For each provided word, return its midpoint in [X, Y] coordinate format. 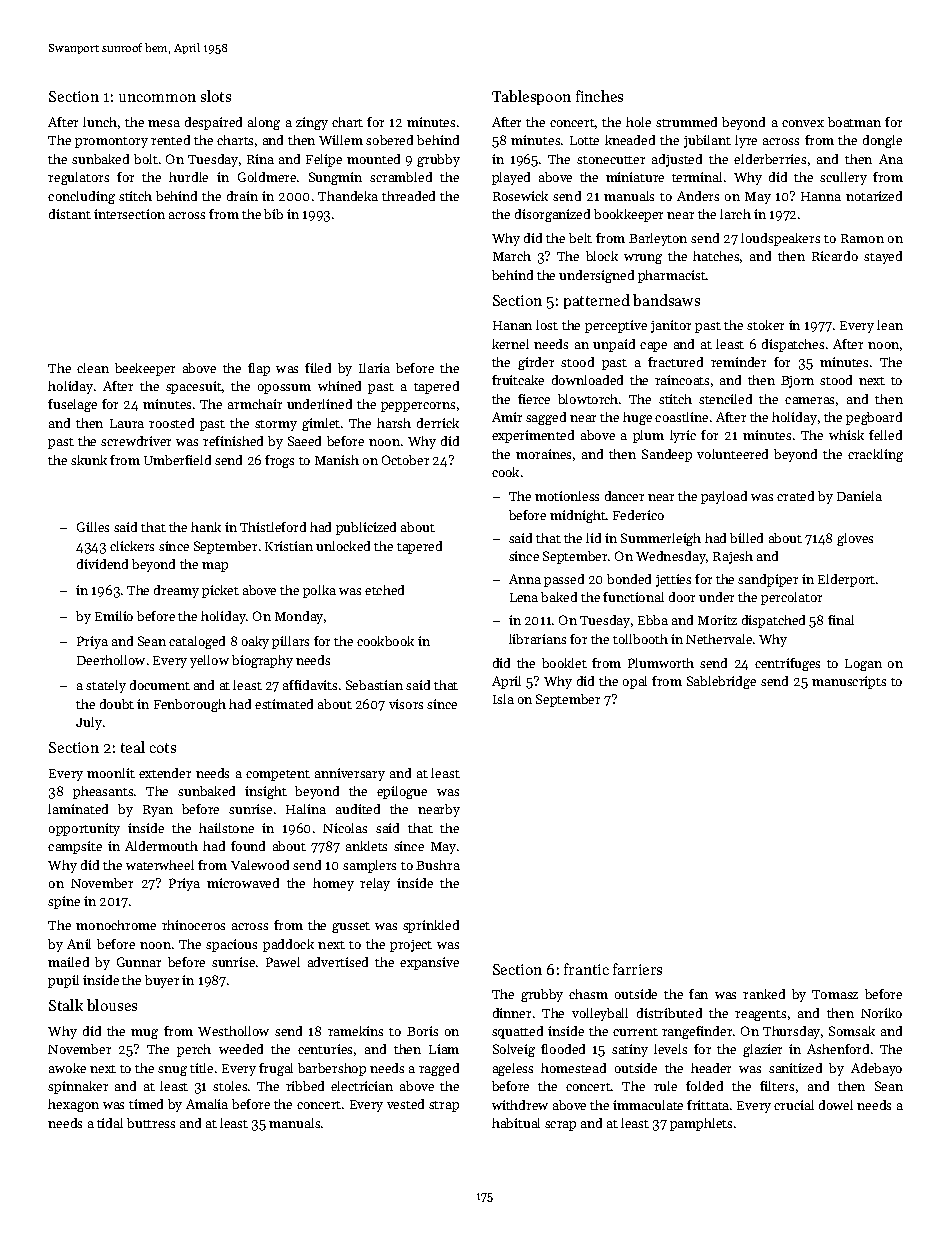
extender [165, 773]
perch [194, 1050]
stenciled [725, 399]
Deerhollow [111, 660]
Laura [127, 423]
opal [635, 682]
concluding [81, 197]
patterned [597, 301]
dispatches [793, 345]
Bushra [438, 865]
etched [384, 590]
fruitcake [518, 380]
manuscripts [849, 682]
